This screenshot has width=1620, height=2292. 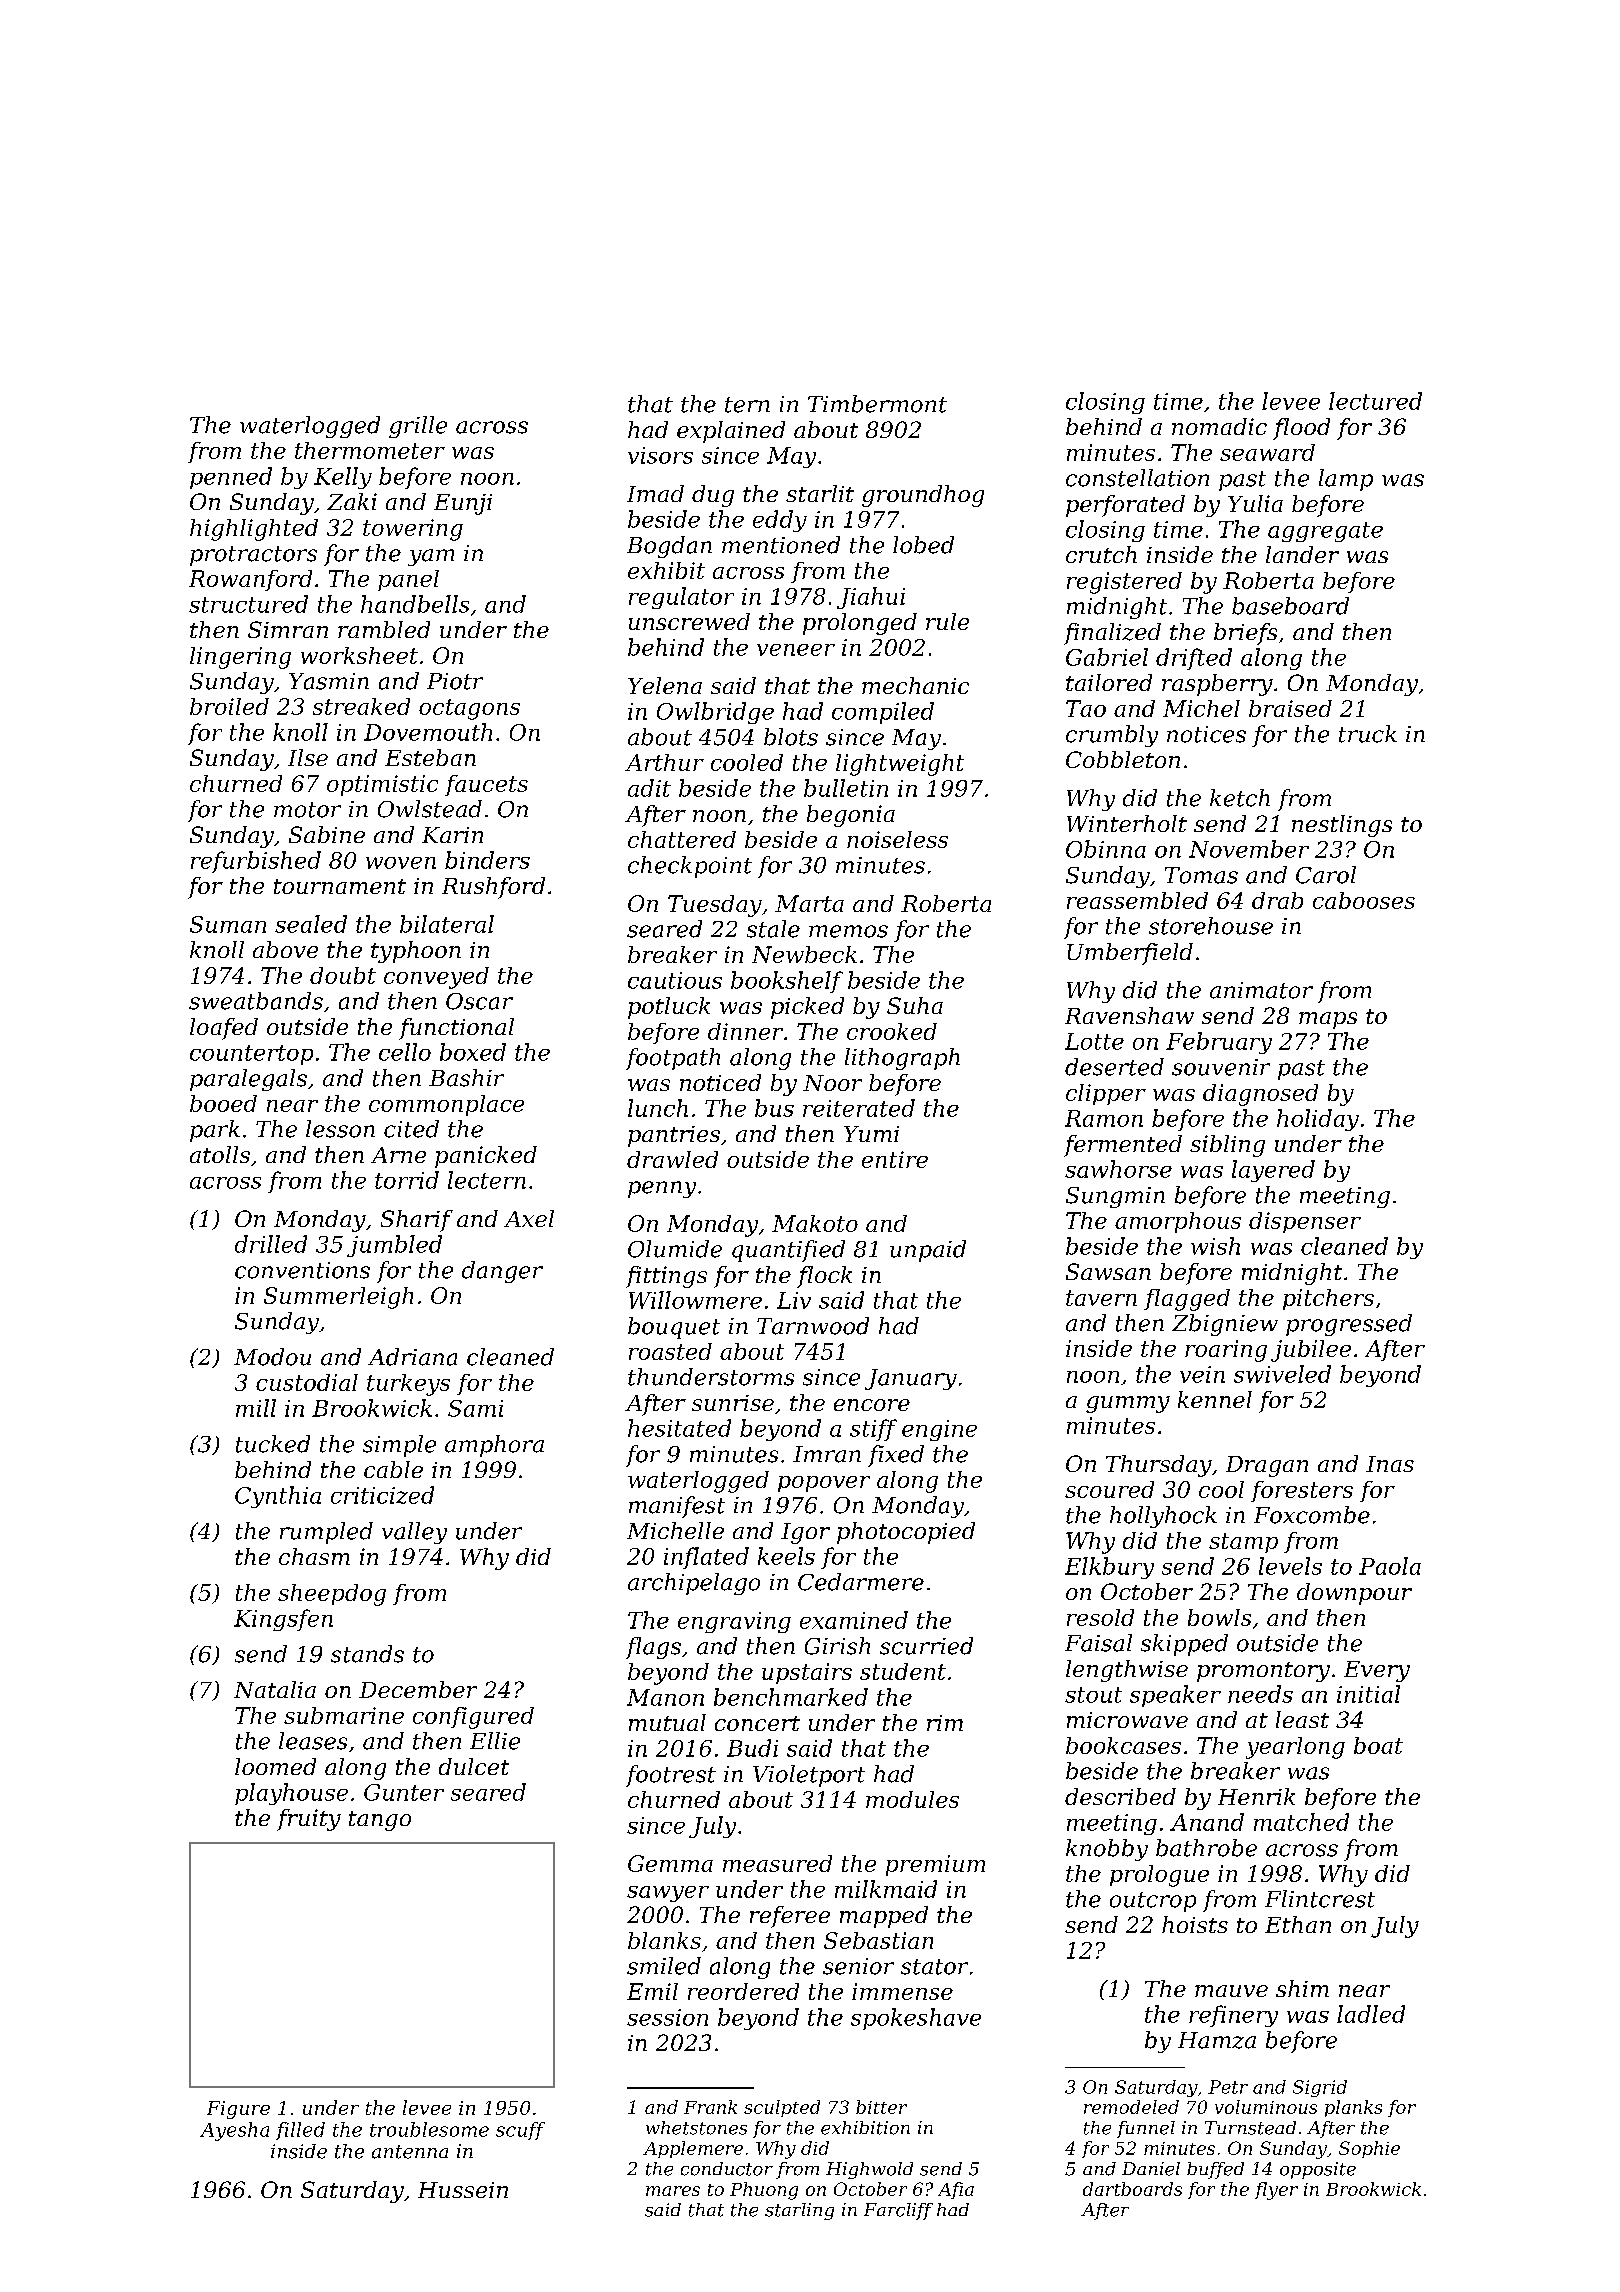 What do you see at coordinates (807, 1008) in the screenshot?
I see `picked` at bounding box center [807, 1008].
